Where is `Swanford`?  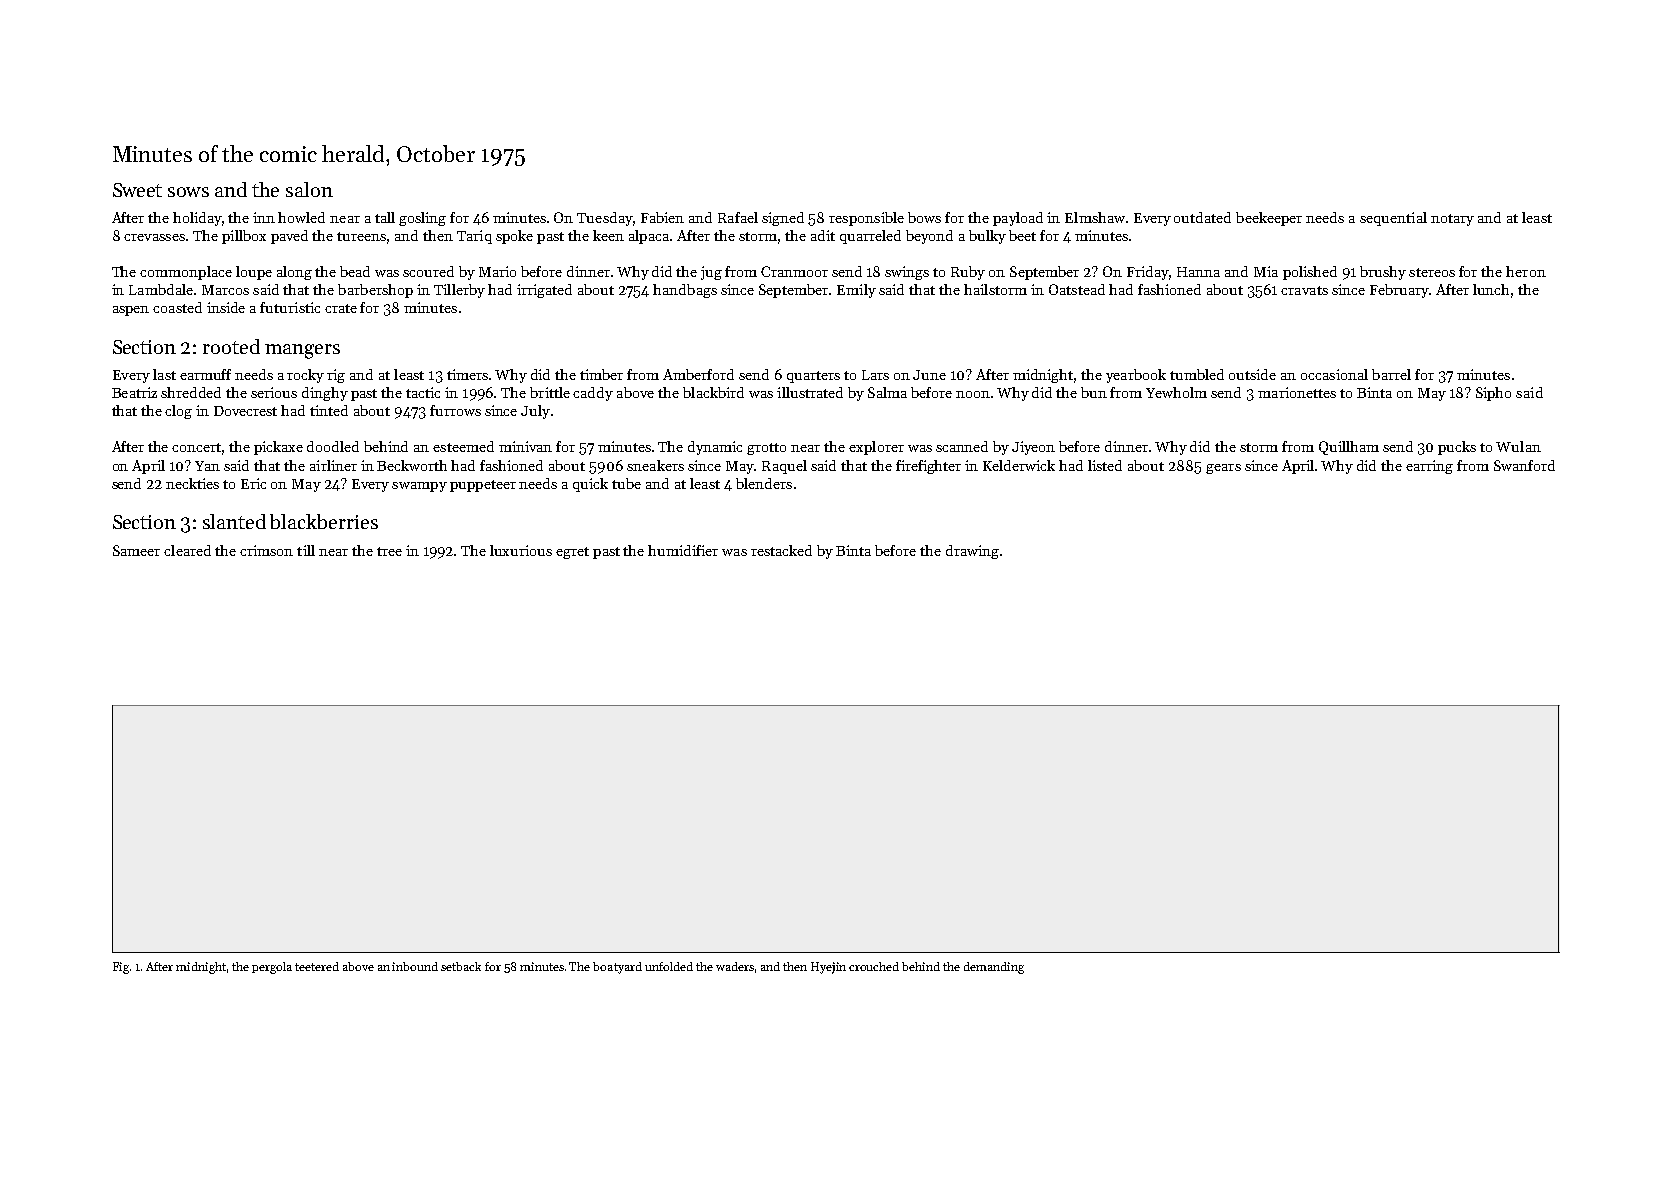
Swanford is located at coordinates (1524, 465).
